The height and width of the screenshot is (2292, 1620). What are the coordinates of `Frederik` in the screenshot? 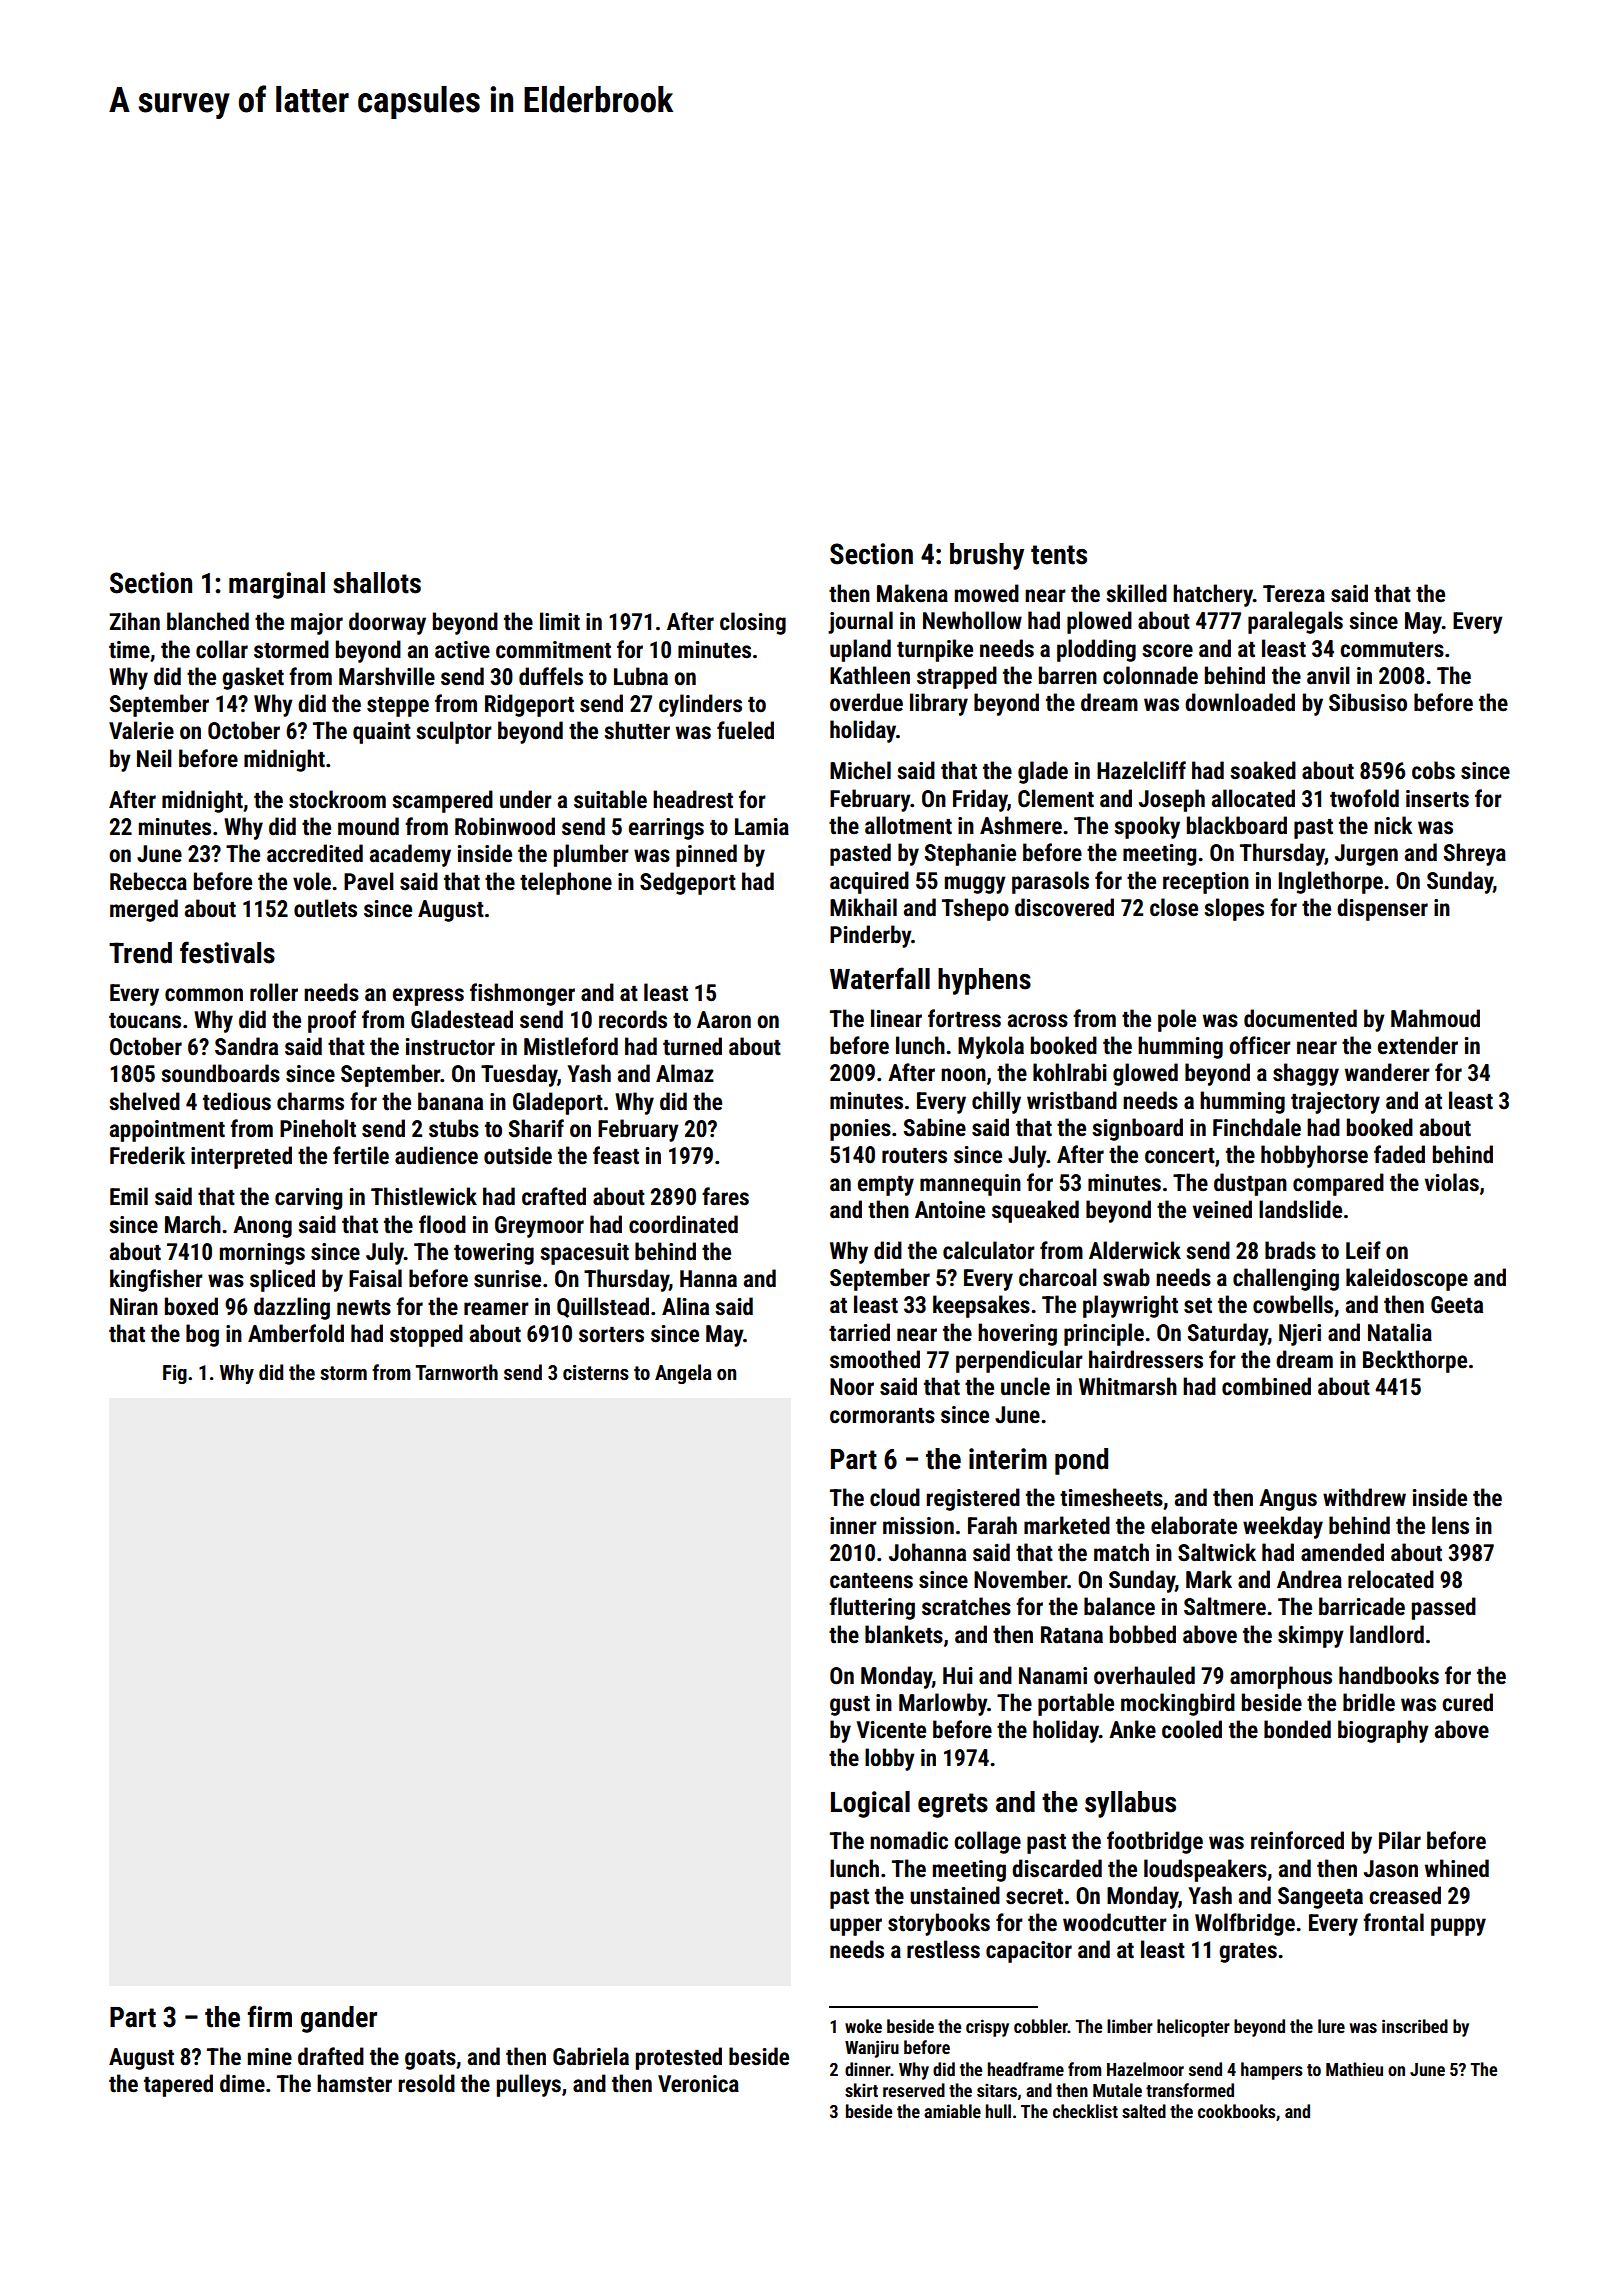 It's located at (147, 1155).
